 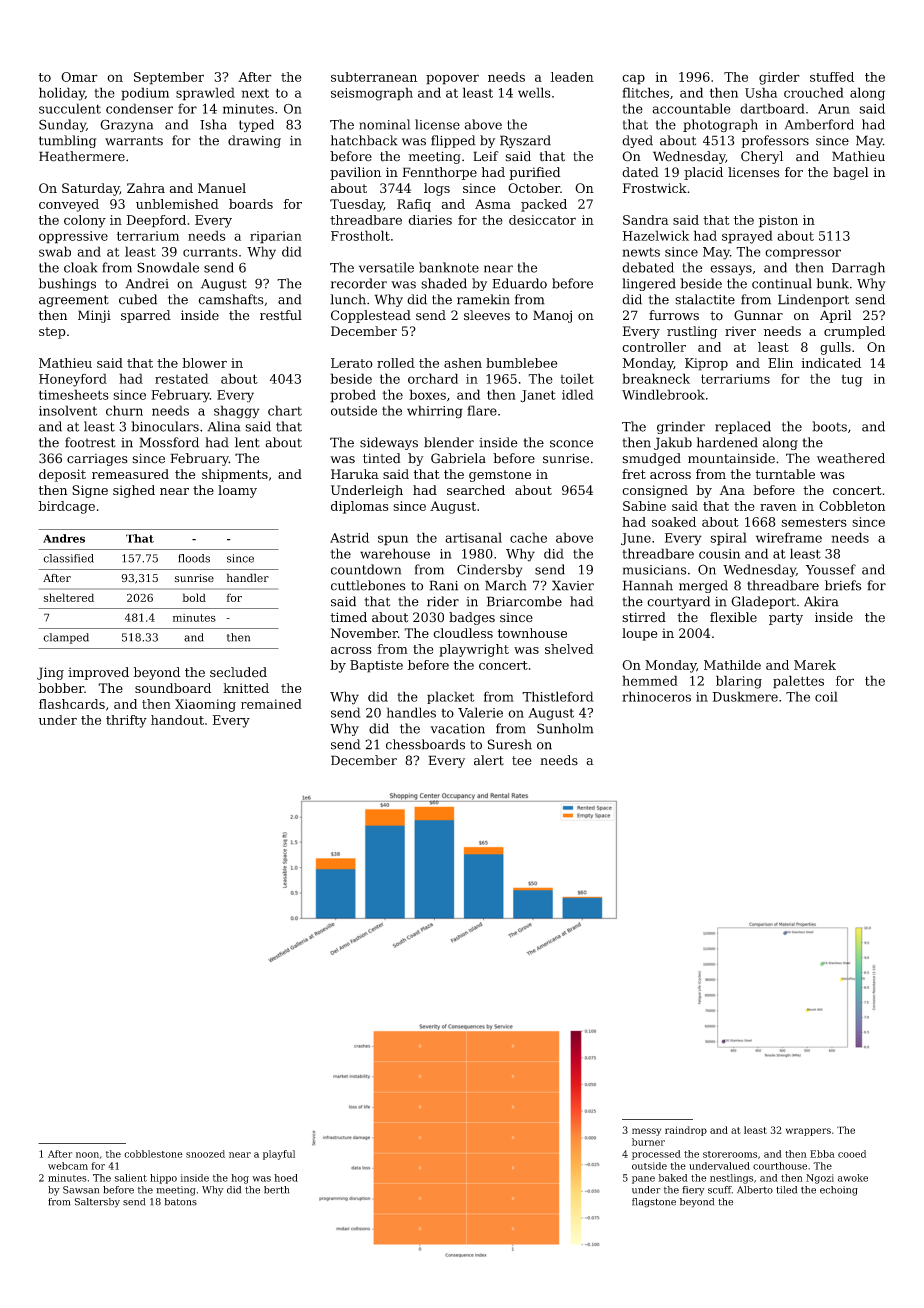 I want to click on sighed, so click(x=134, y=491).
